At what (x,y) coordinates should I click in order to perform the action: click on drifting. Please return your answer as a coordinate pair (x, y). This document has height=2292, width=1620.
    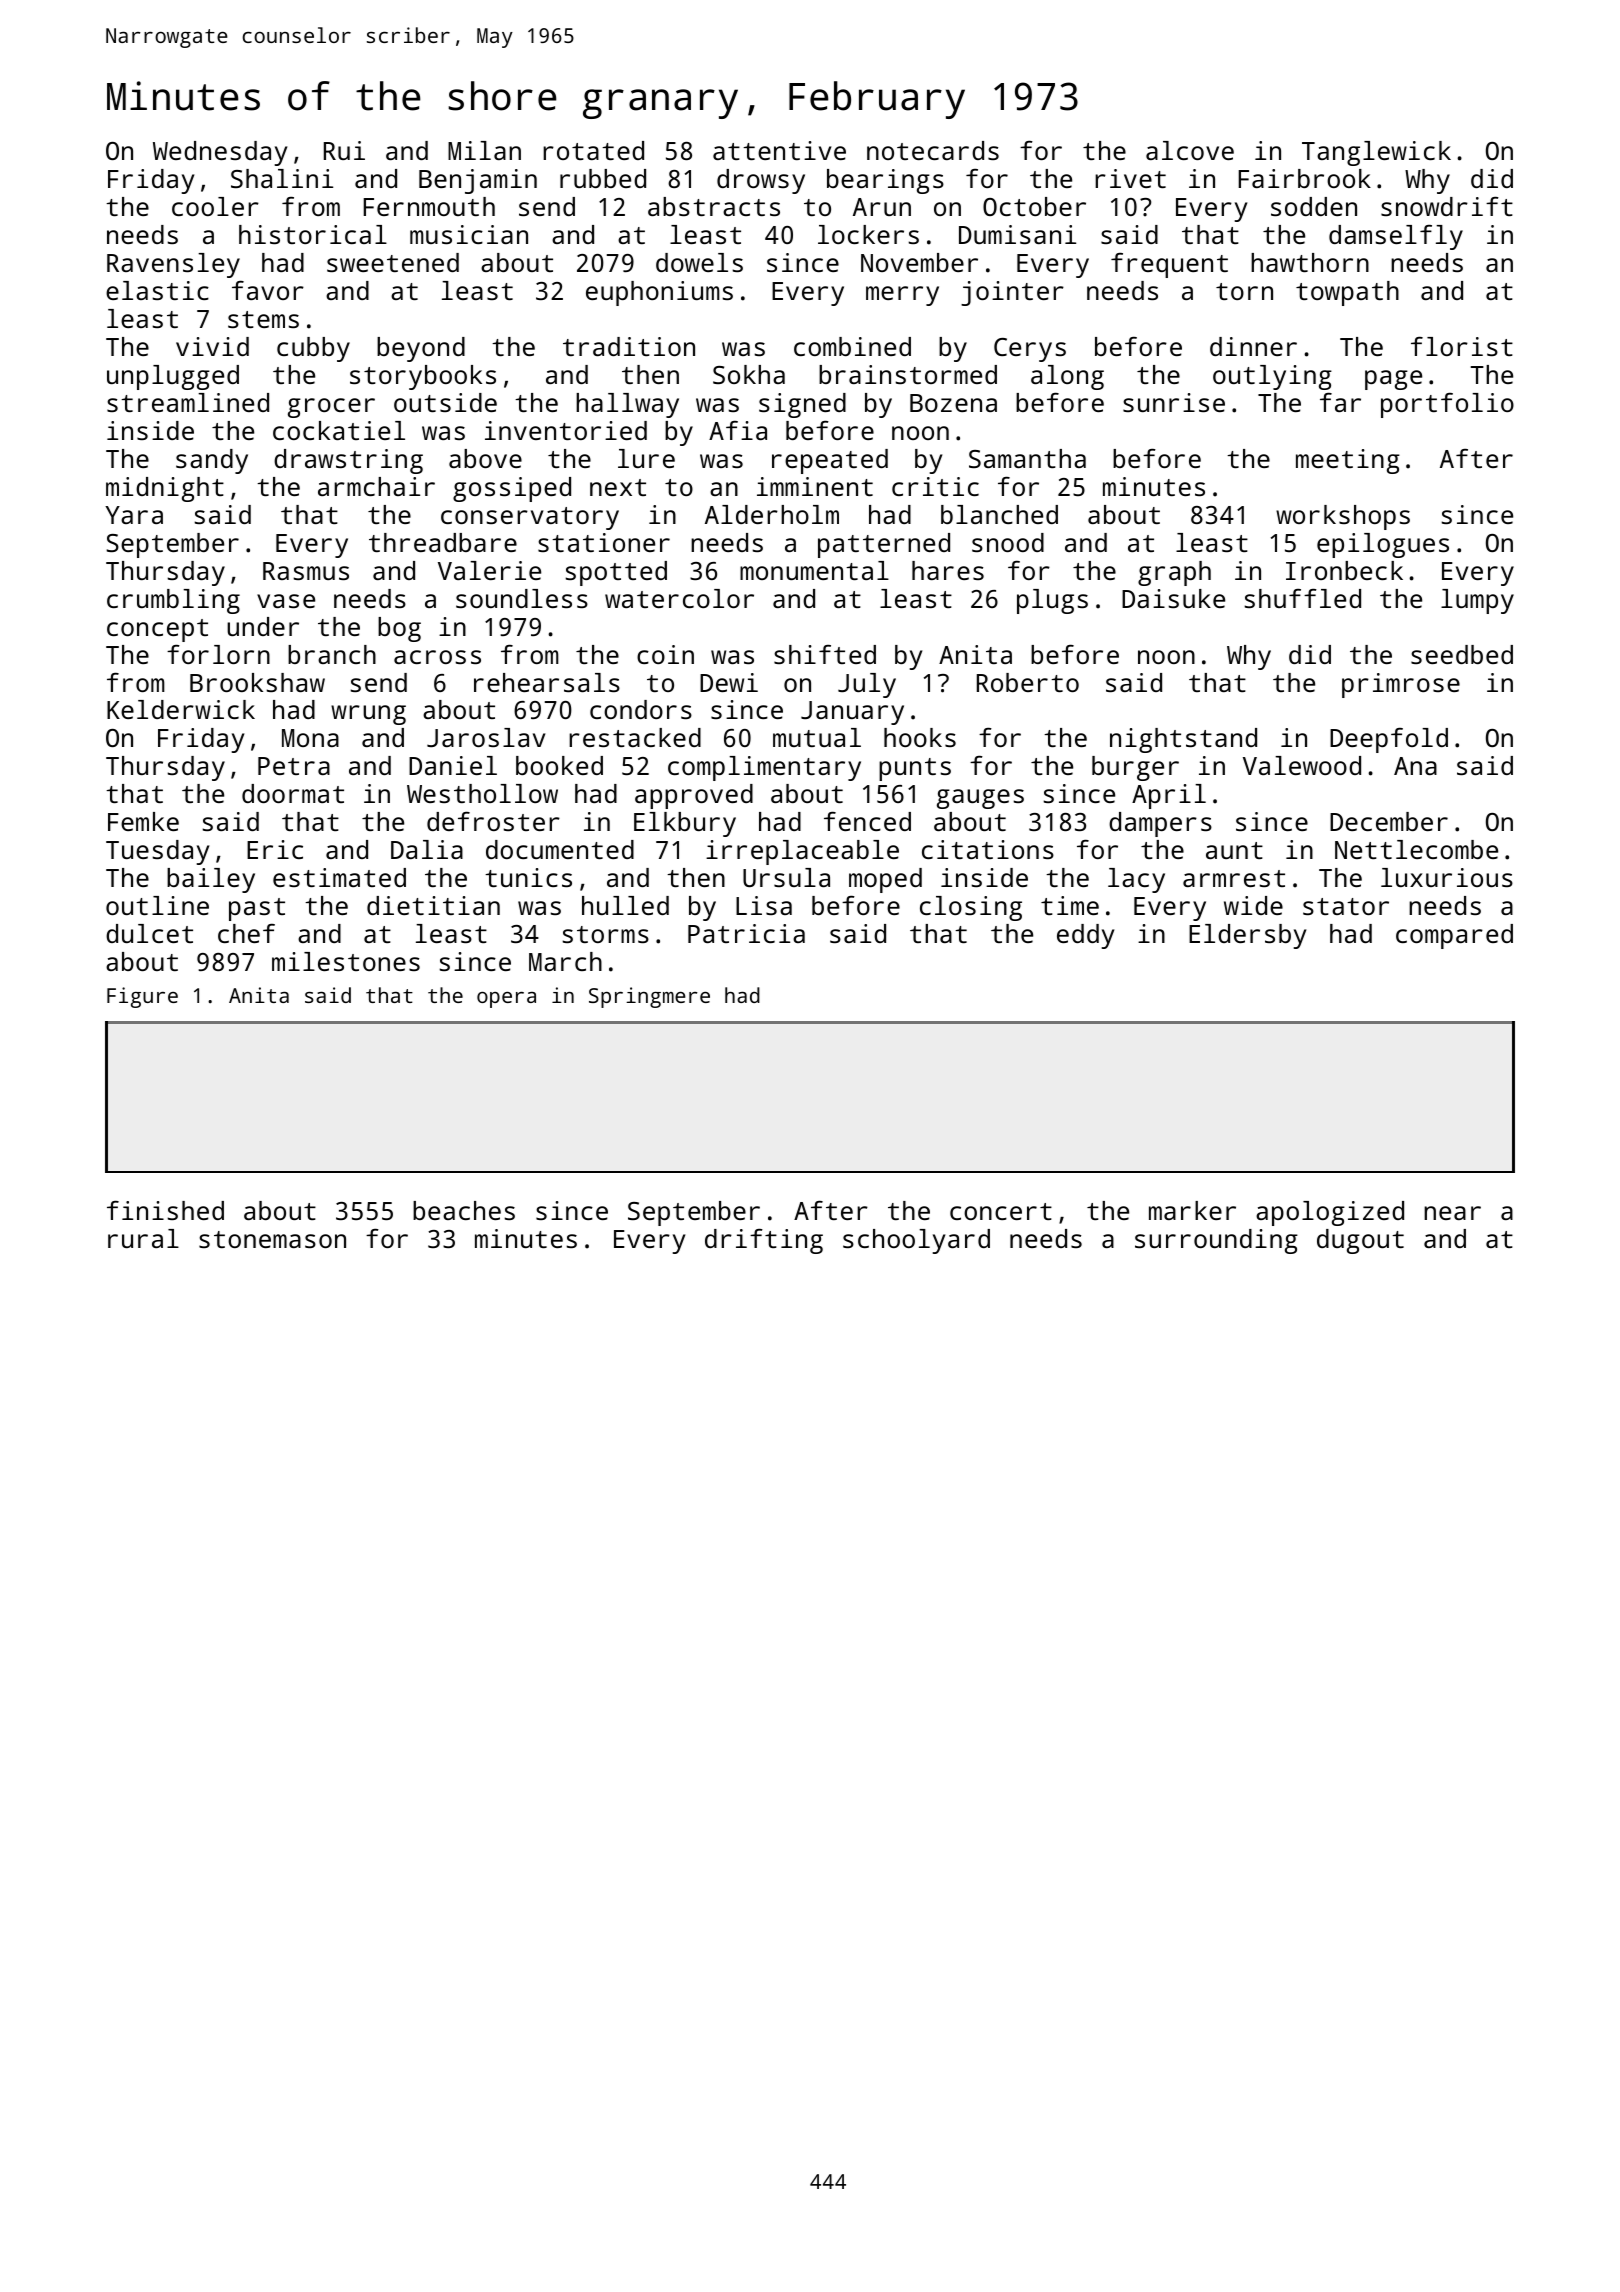
    Looking at the image, I should click on (764, 1241).
